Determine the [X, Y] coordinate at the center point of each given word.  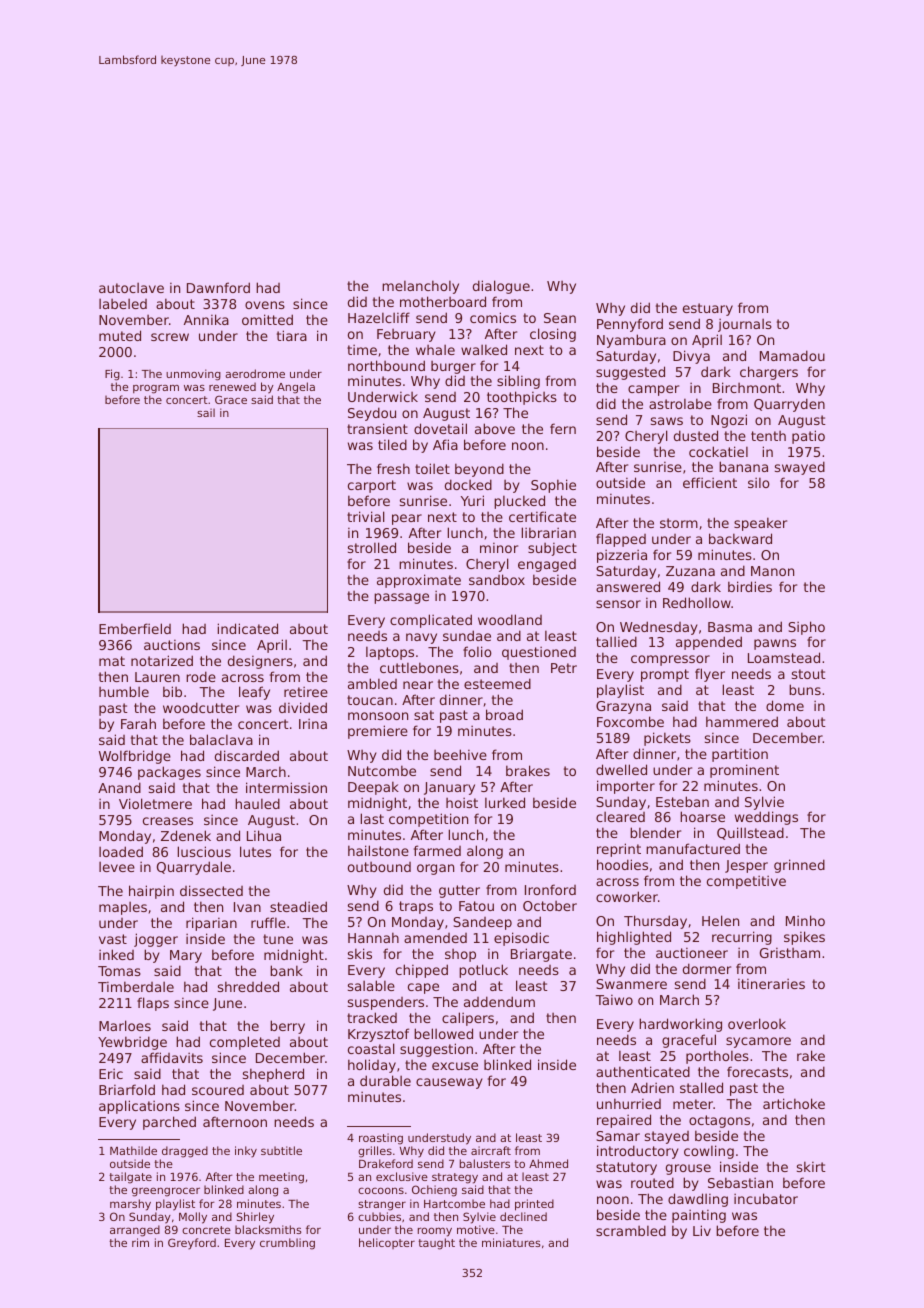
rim [140, 1242]
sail [206, 412]
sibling [518, 382]
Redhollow [697, 602]
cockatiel [718, 451]
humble [124, 691]
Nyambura [631, 341]
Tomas [119, 971]
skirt [811, 1166]
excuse [455, 1066]
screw [170, 337]
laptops [390, 653]
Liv [702, 1230]
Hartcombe [454, 1203]
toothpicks [522, 398]
